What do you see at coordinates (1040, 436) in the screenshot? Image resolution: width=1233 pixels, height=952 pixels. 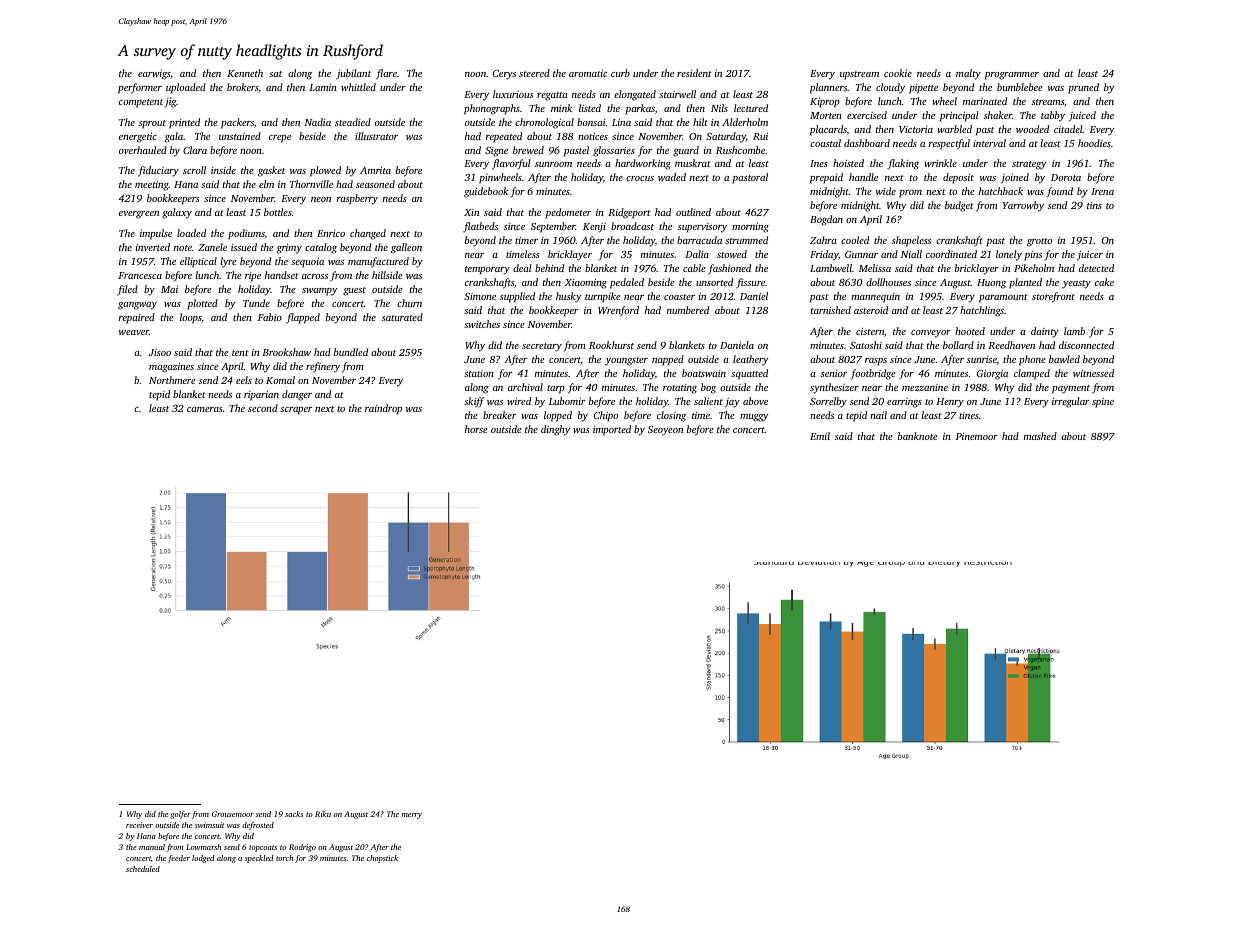 I see `mashed` at bounding box center [1040, 436].
